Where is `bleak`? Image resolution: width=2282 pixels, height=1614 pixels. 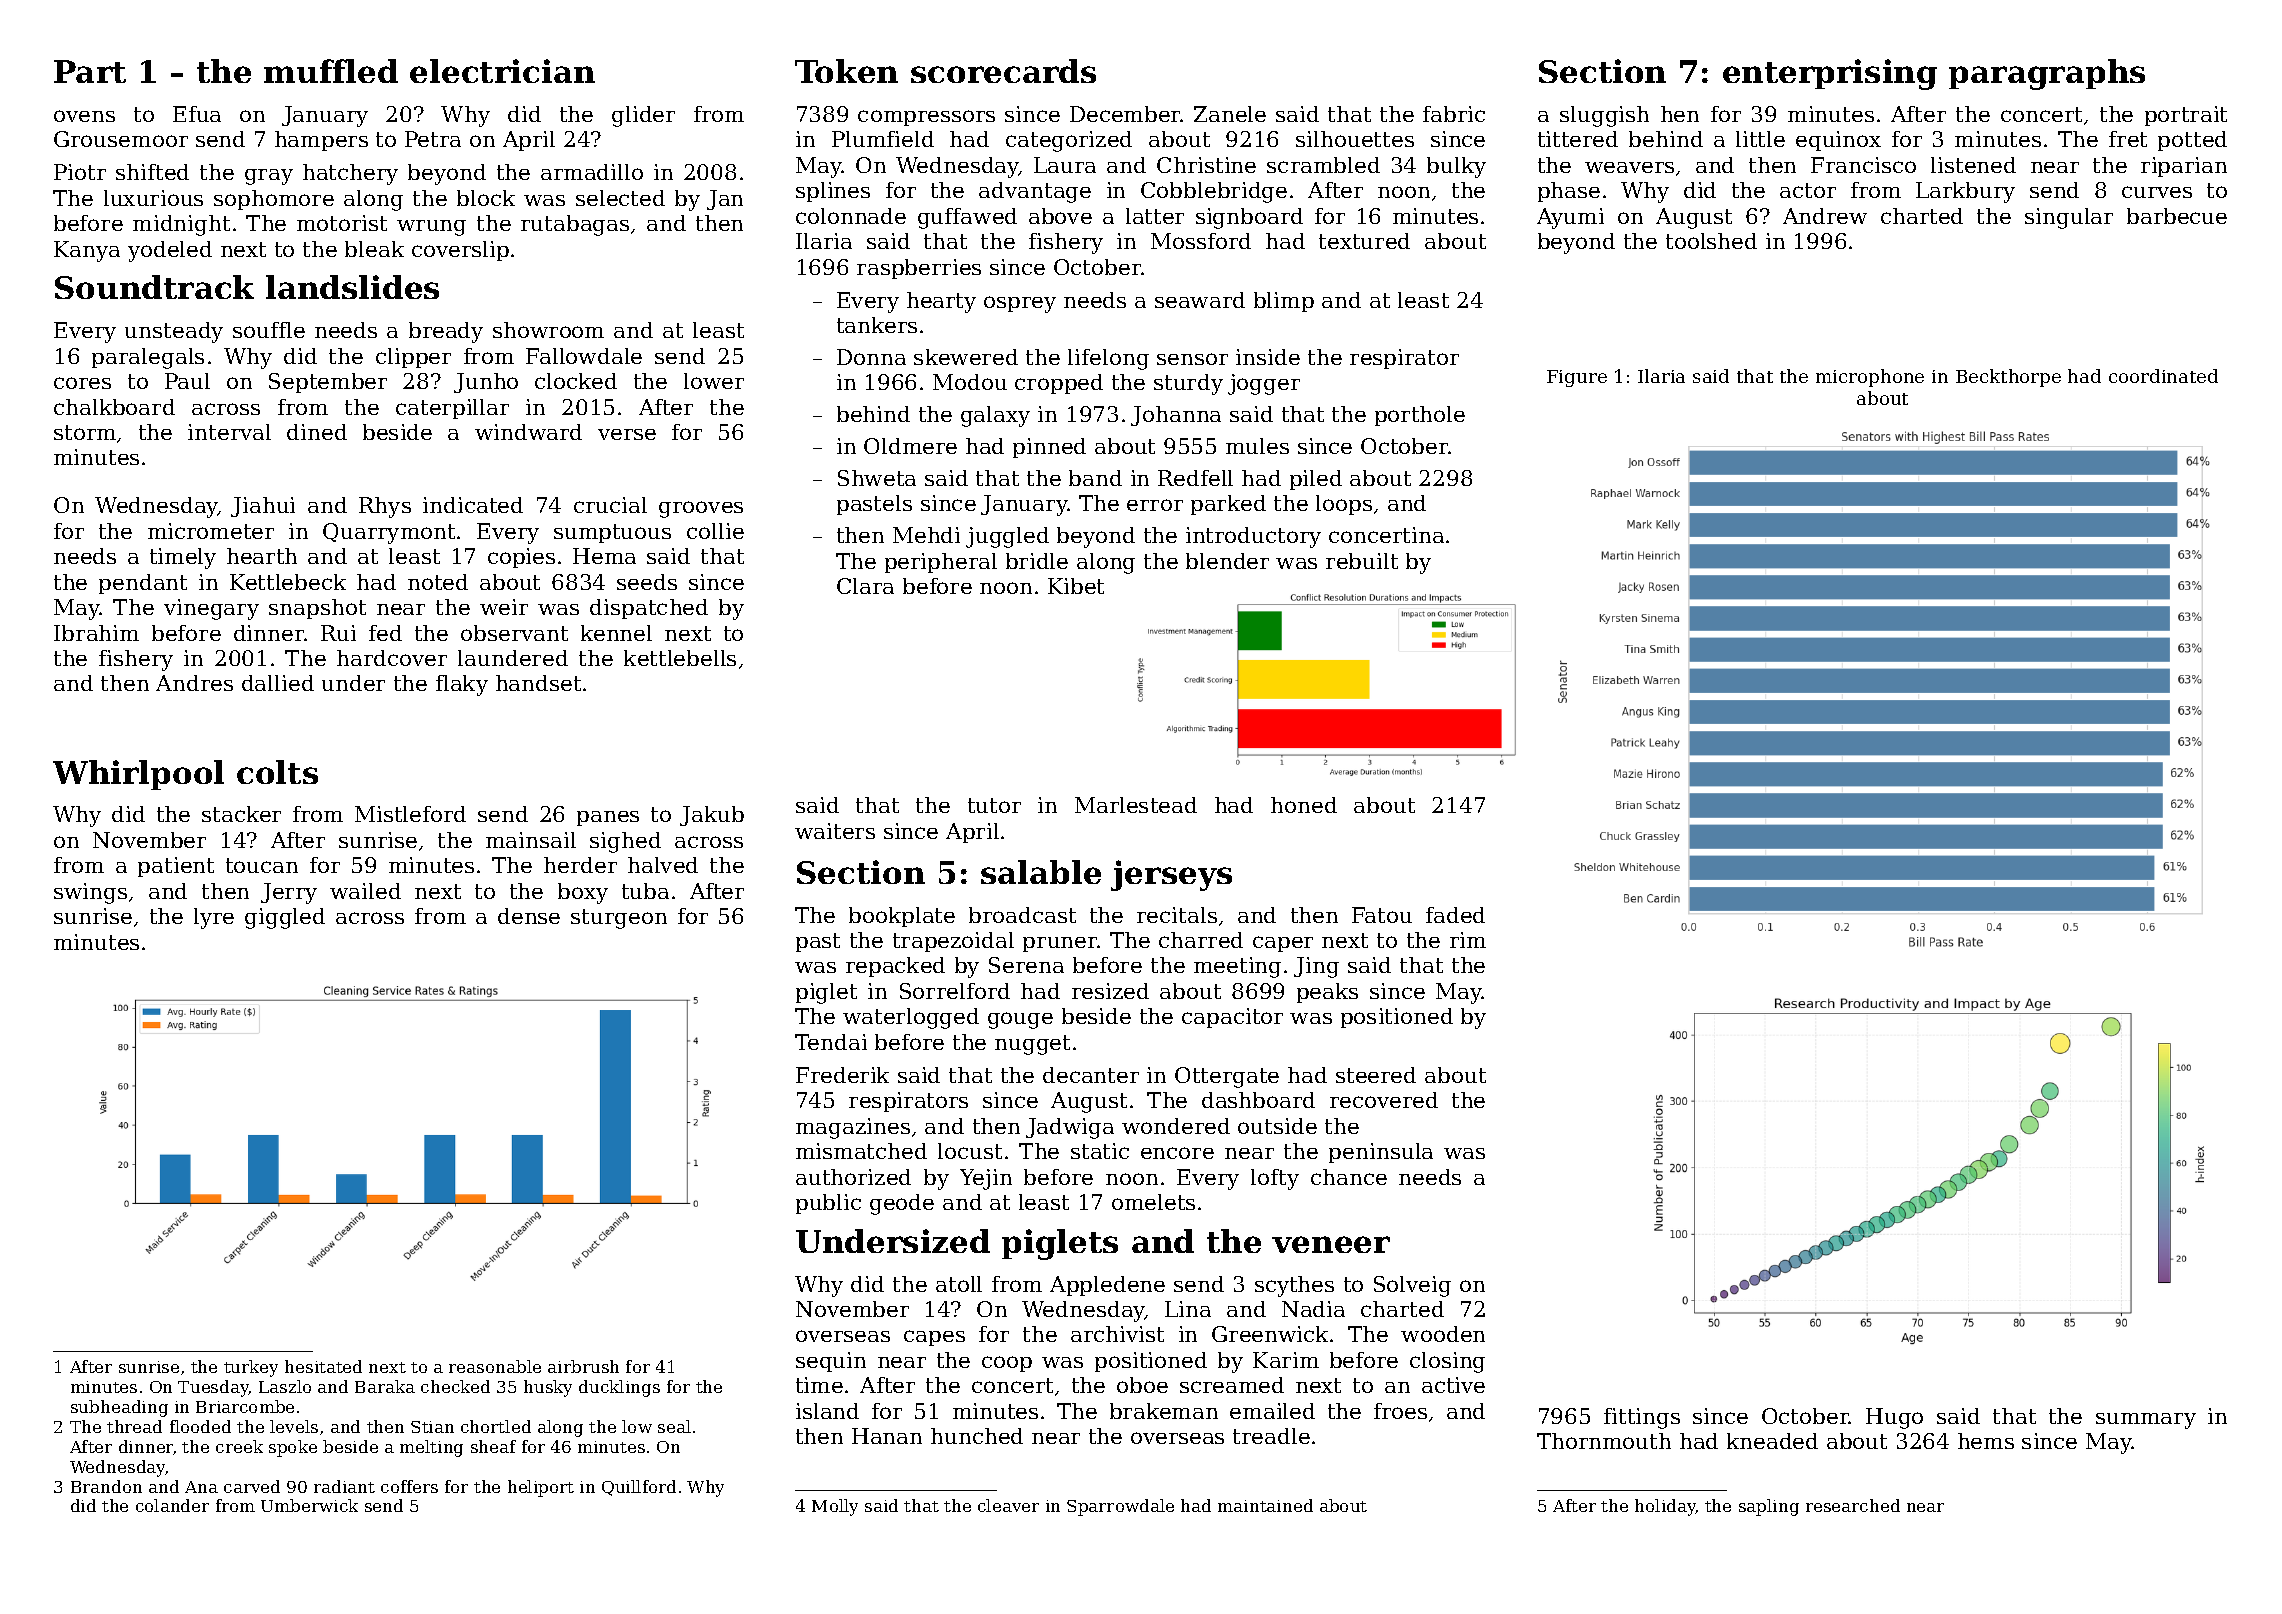 bleak is located at coordinates (374, 249).
